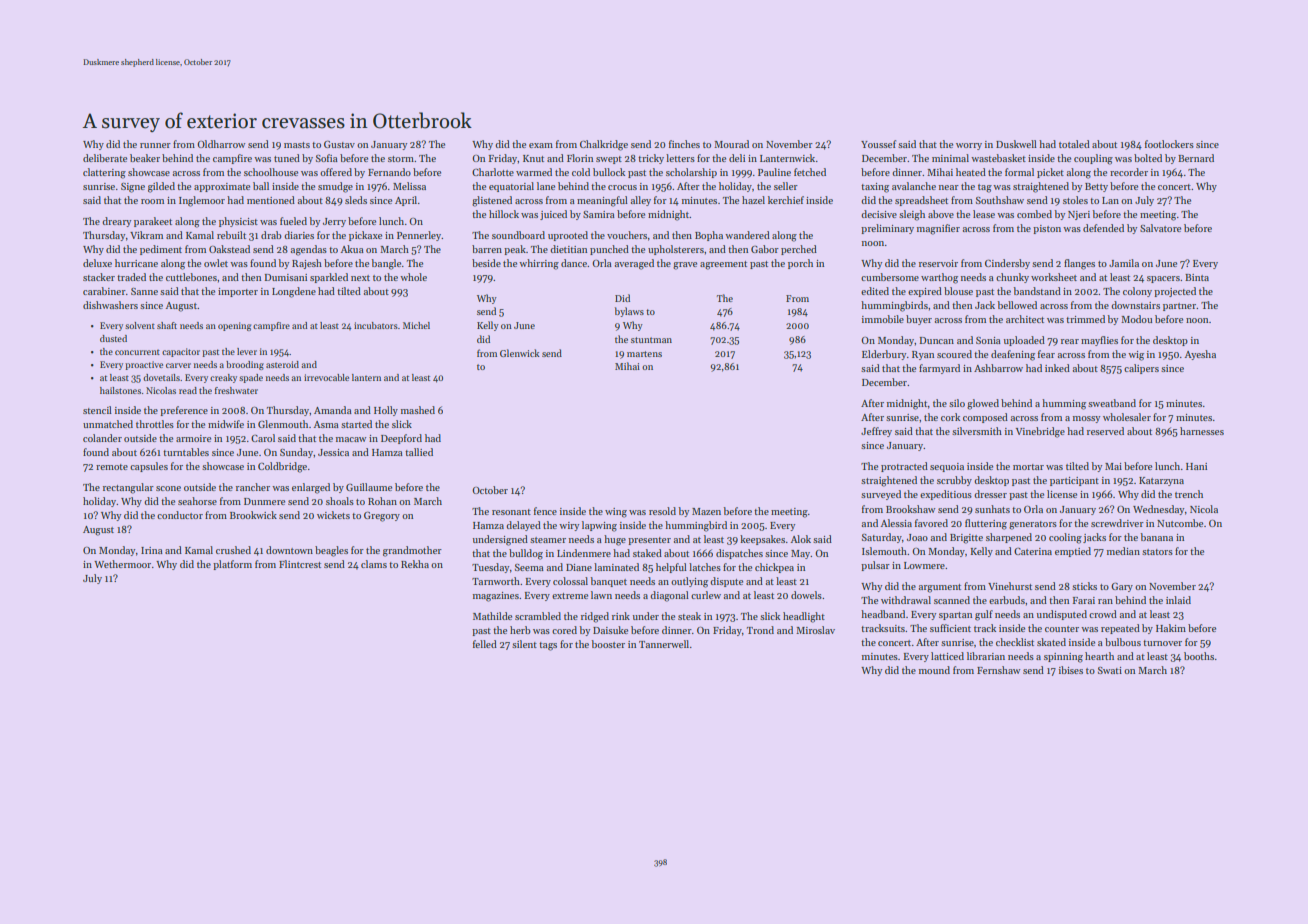 The height and width of the screenshot is (924, 1308). What do you see at coordinates (416, 325) in the screenshot?
I see `Michel` at bounding box center [416, 325].
